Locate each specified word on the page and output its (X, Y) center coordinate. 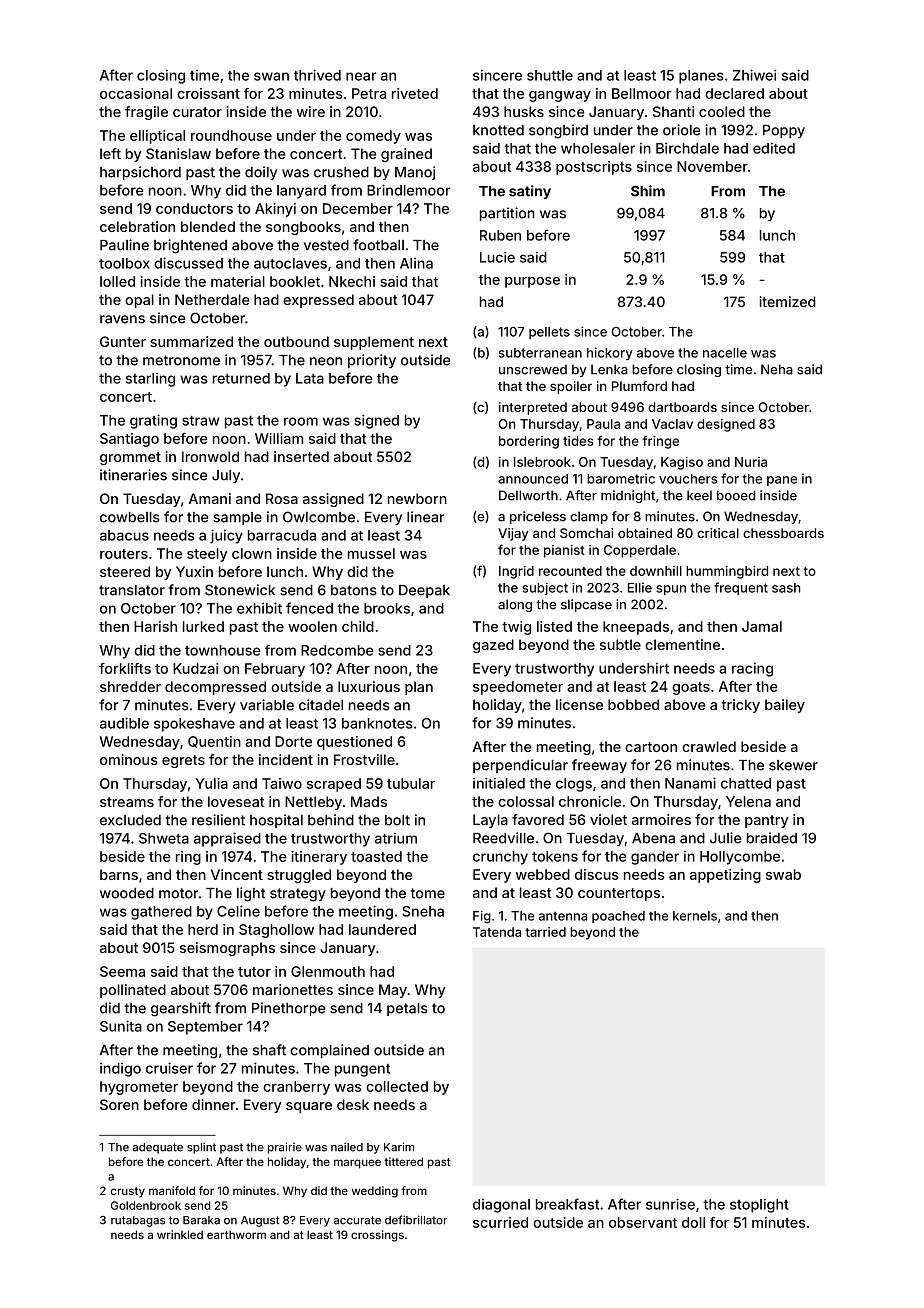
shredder (130, 686)
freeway (599, 766)
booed (736, 495)
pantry (766, 821)
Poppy (784, 131)
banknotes (377, 723)
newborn (417, 498)
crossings (377, 1236)
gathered (161, 913)
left (110, 153)
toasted (376, 856)
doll (693, 1222)
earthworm (236, 1234)
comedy (373, 137)
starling (150, 380)
